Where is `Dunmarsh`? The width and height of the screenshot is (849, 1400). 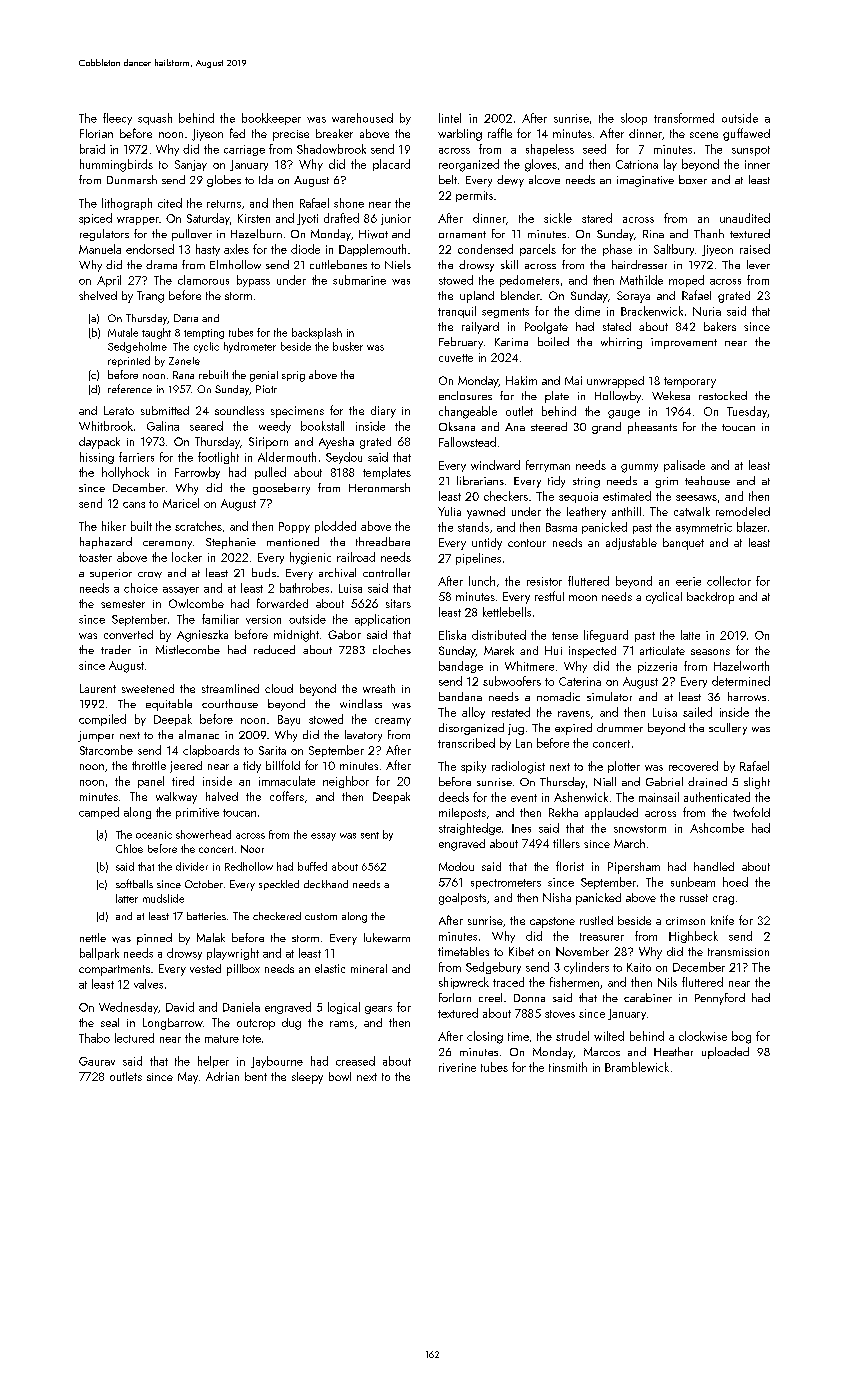
Dunmarsh is located at coordinates (132, 179).
